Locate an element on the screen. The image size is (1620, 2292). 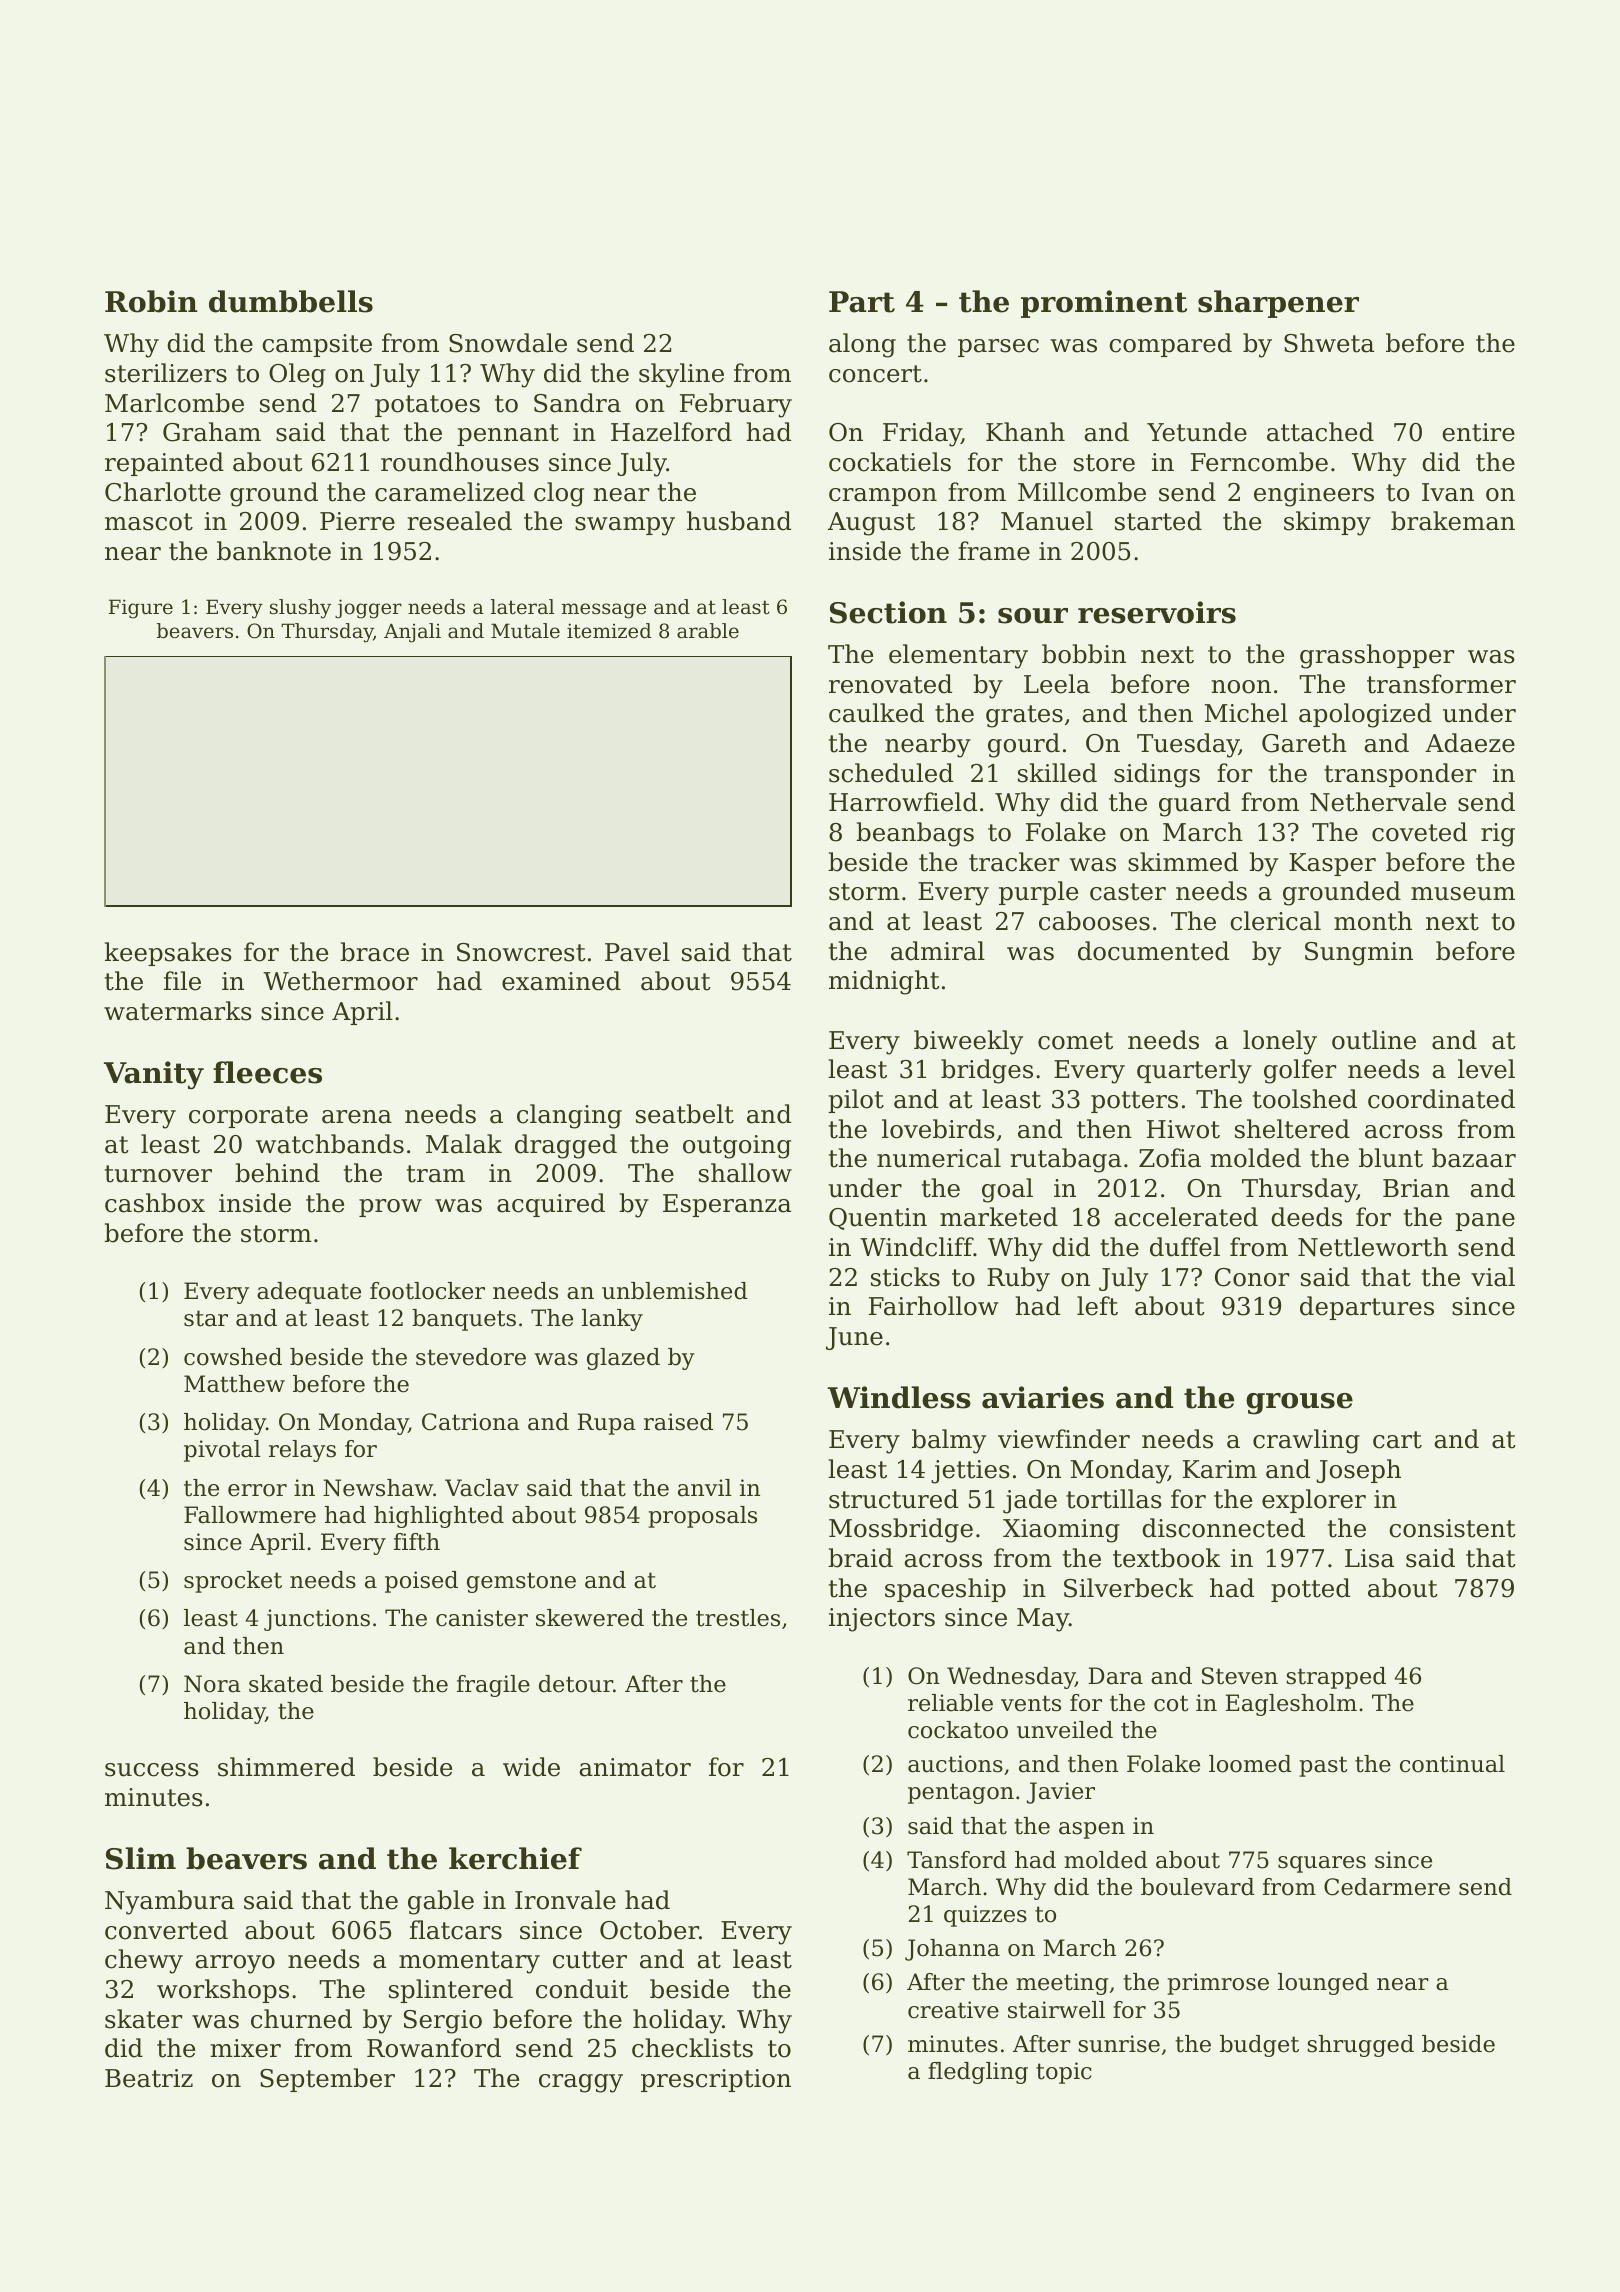
Slim is located at coordinates (141, 1858).
